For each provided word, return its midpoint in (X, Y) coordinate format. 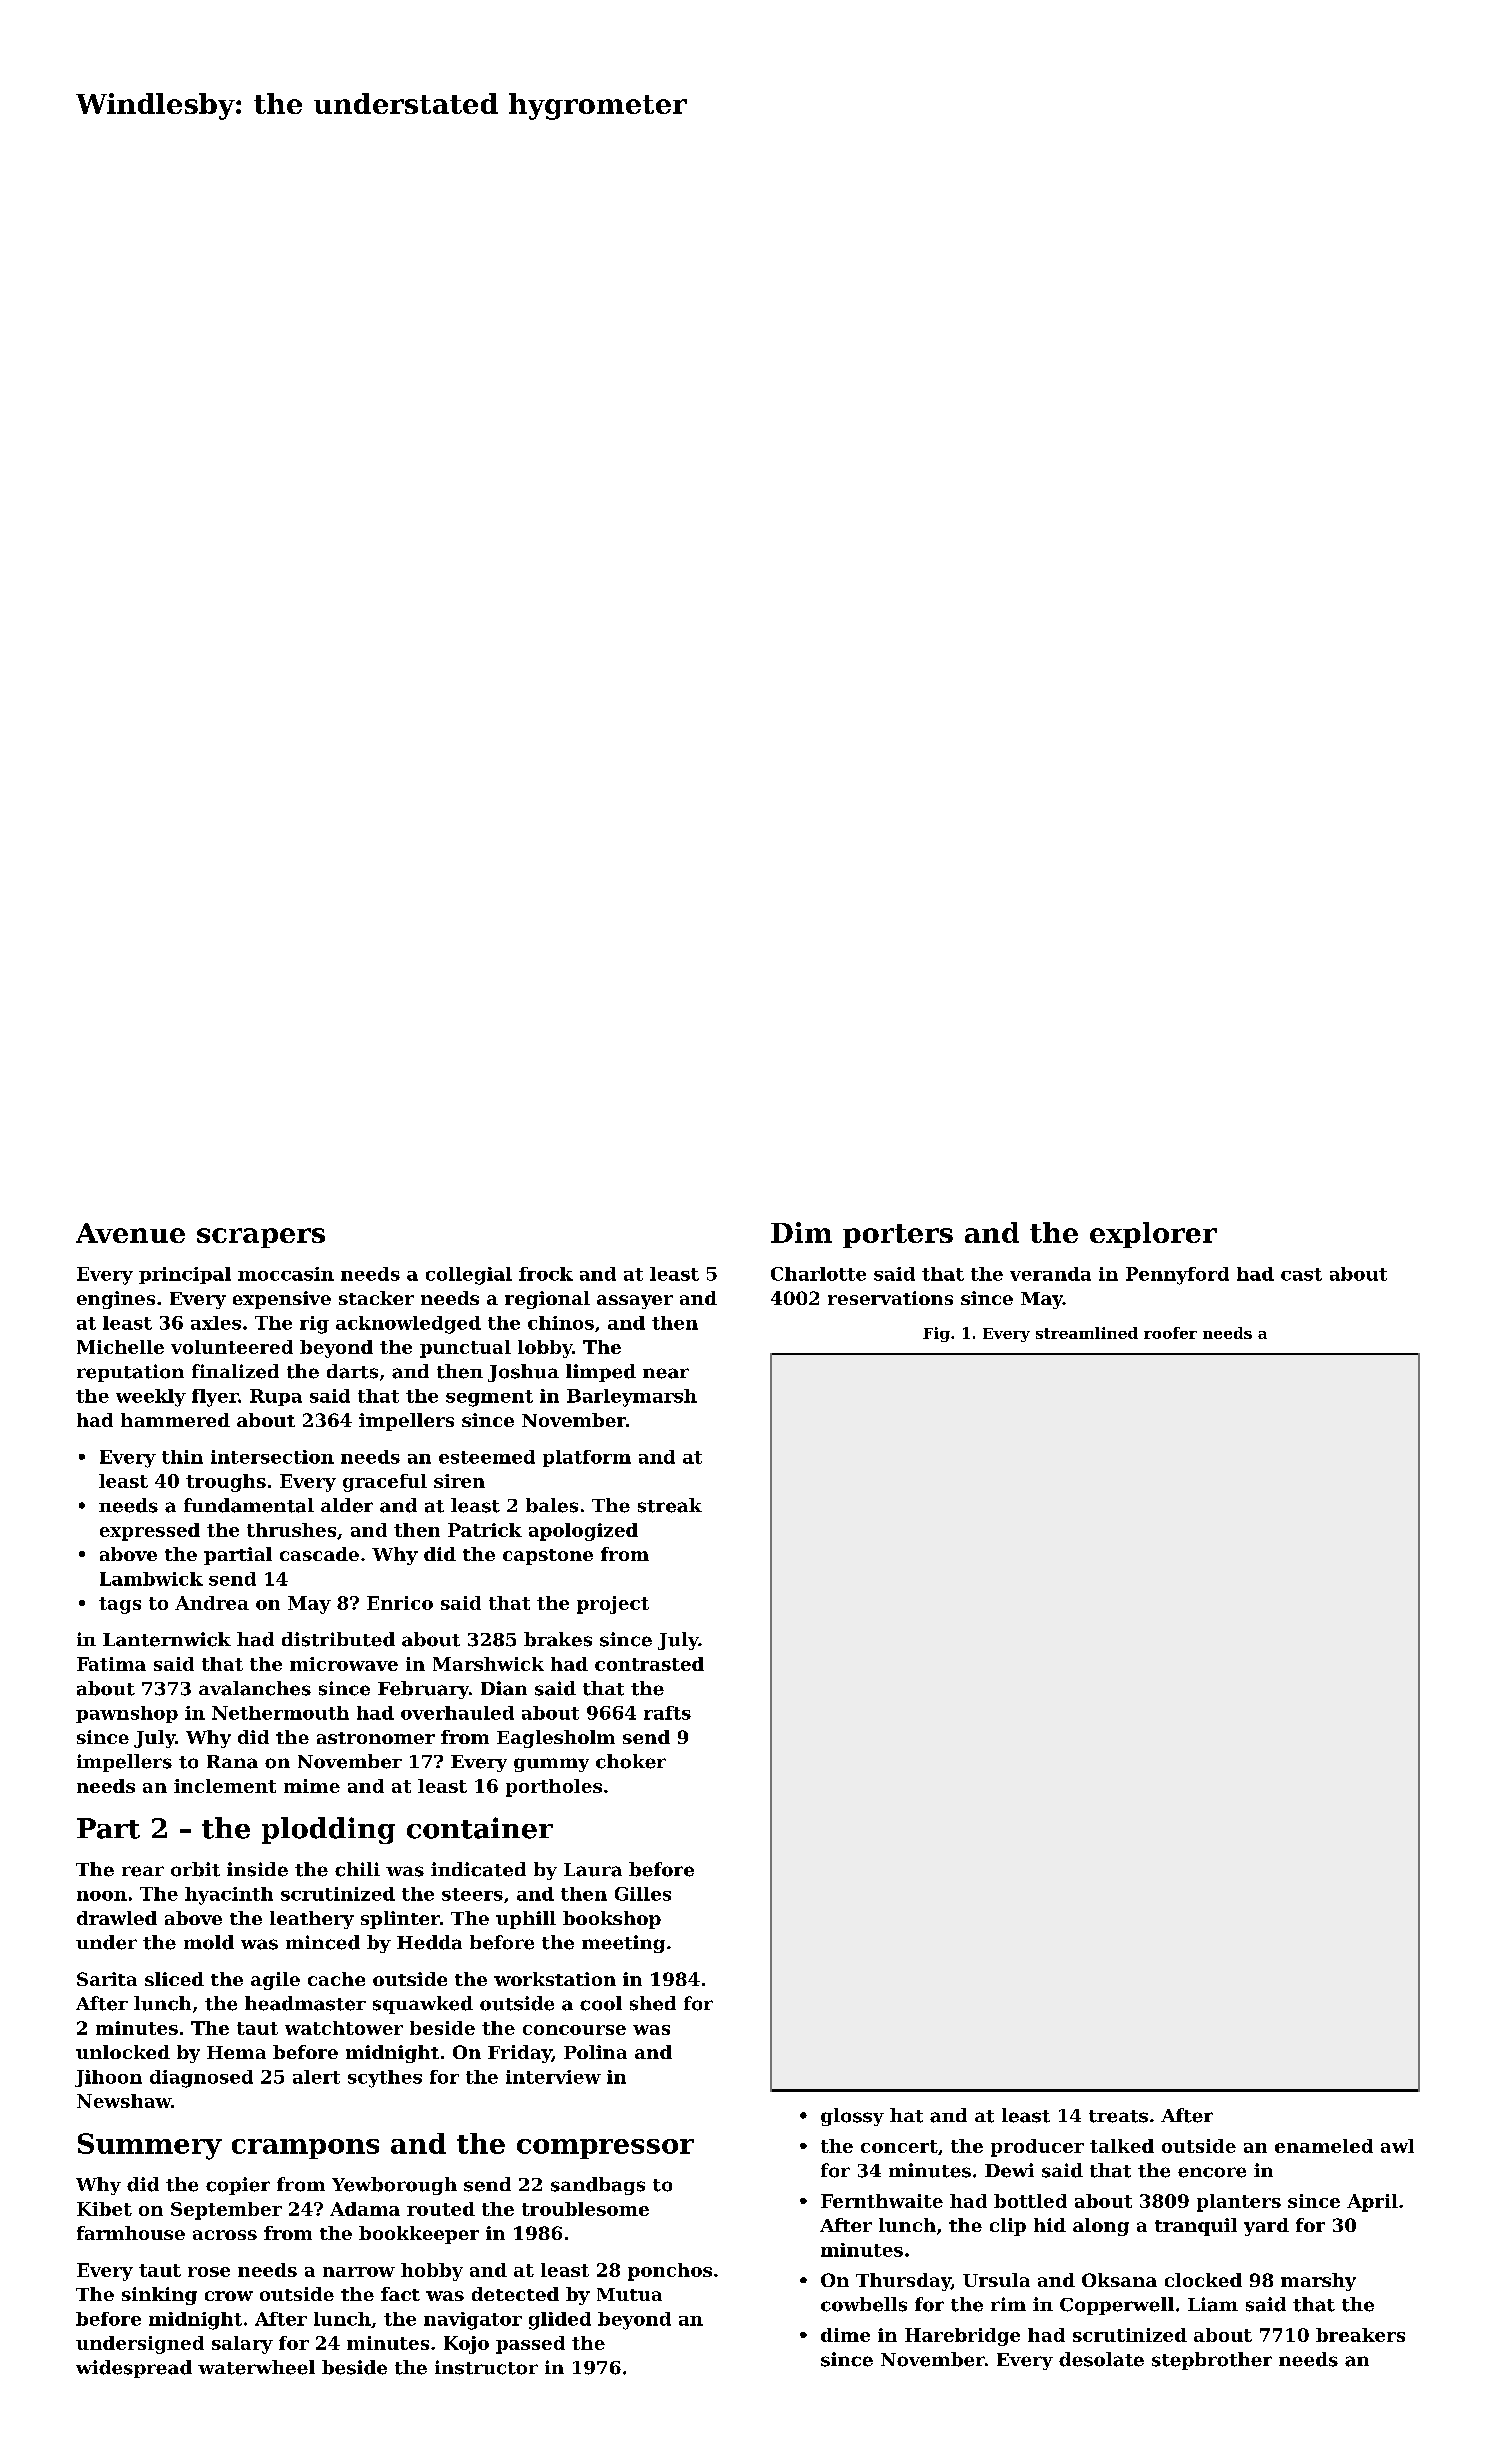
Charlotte (818, 1274)
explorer (1153, 1235)
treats (1118, 2116)
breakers (1360, 2335)
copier (238, 2186)
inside (257, 1869)
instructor (486, 2367)
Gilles (643, 1894)
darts (352, 1371)
